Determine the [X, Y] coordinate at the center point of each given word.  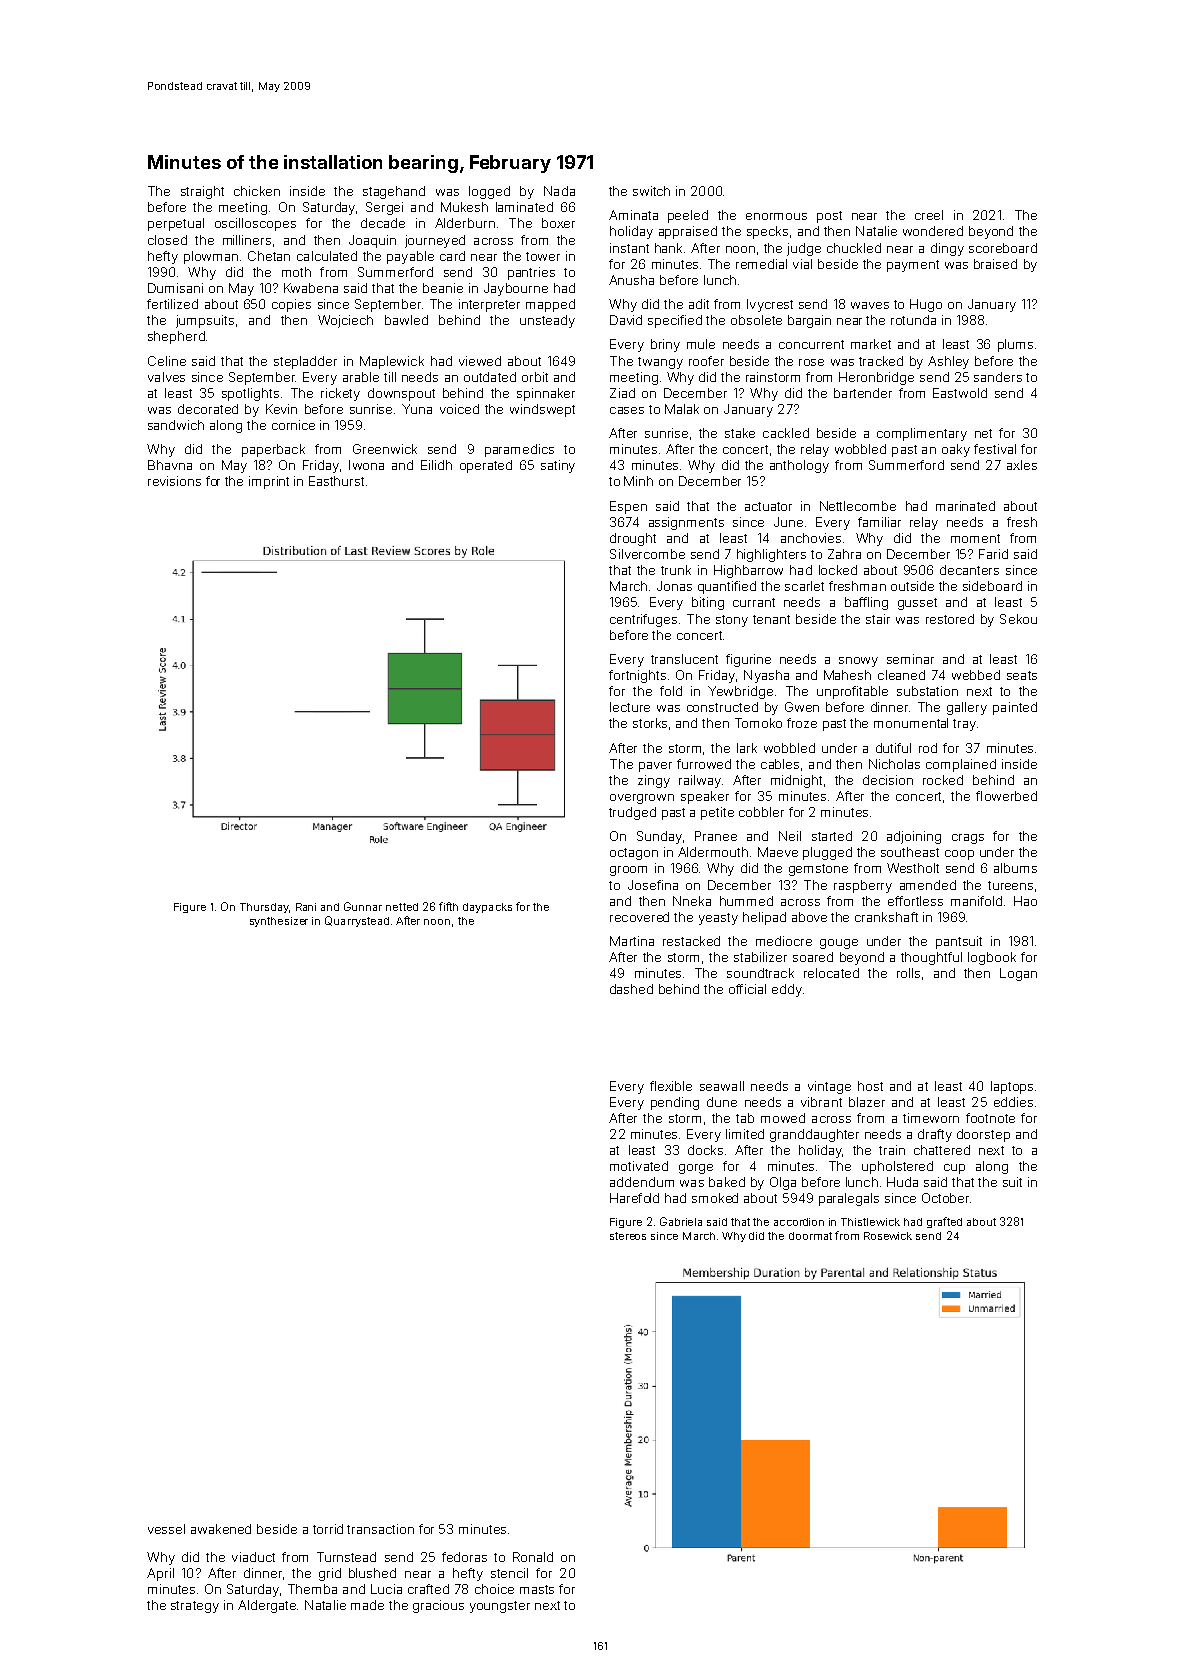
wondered [933, 231]
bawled [406, 320]
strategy [195, 1607]
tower [543, 256]
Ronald [533, 1557]
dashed [631, 989]
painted [1015, 708]
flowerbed [1006, 796]
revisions [174, 481]
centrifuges [643, 620]
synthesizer [279, 922]
